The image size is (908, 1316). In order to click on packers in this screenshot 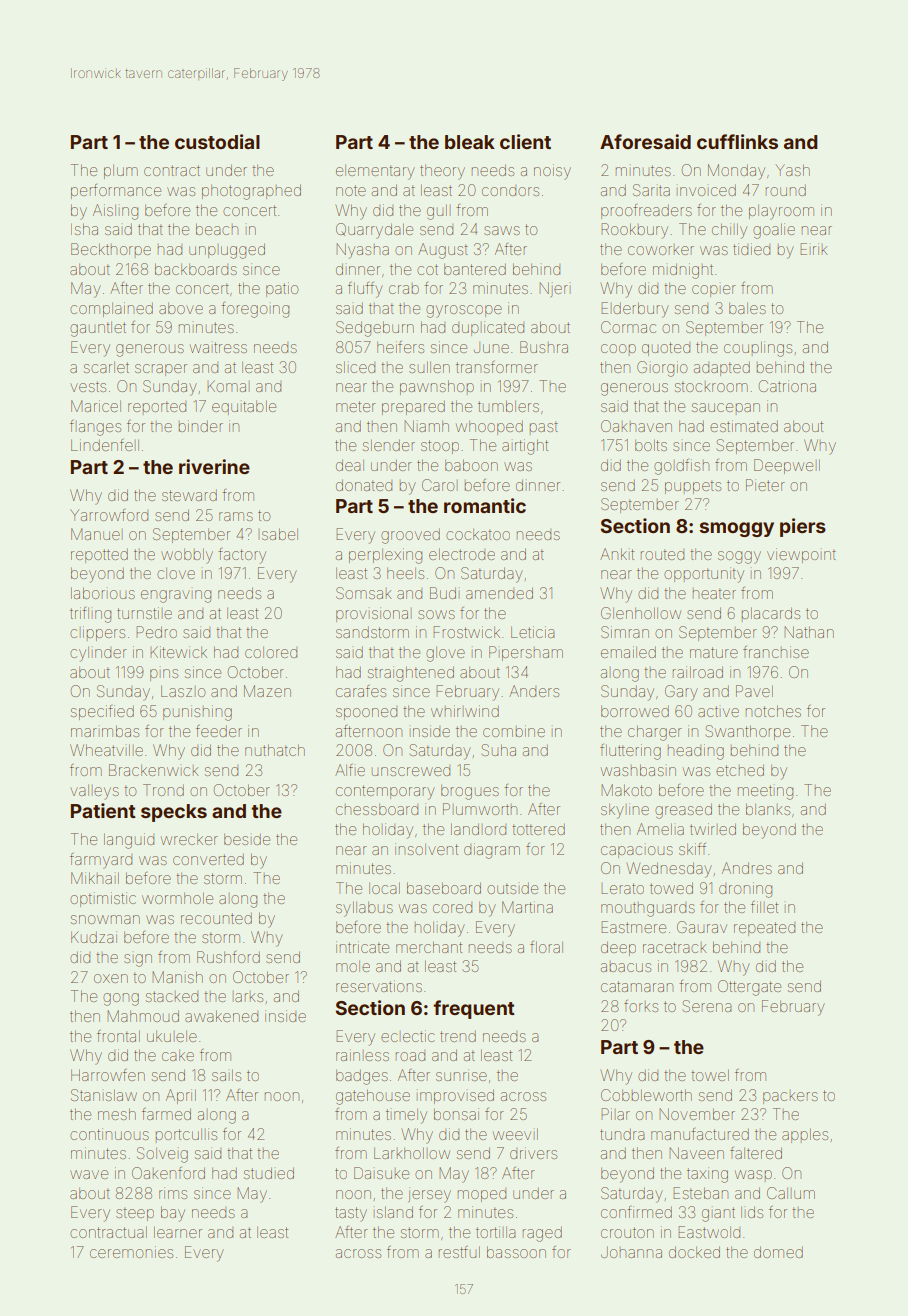, I will do `click(790, 1098)`.
